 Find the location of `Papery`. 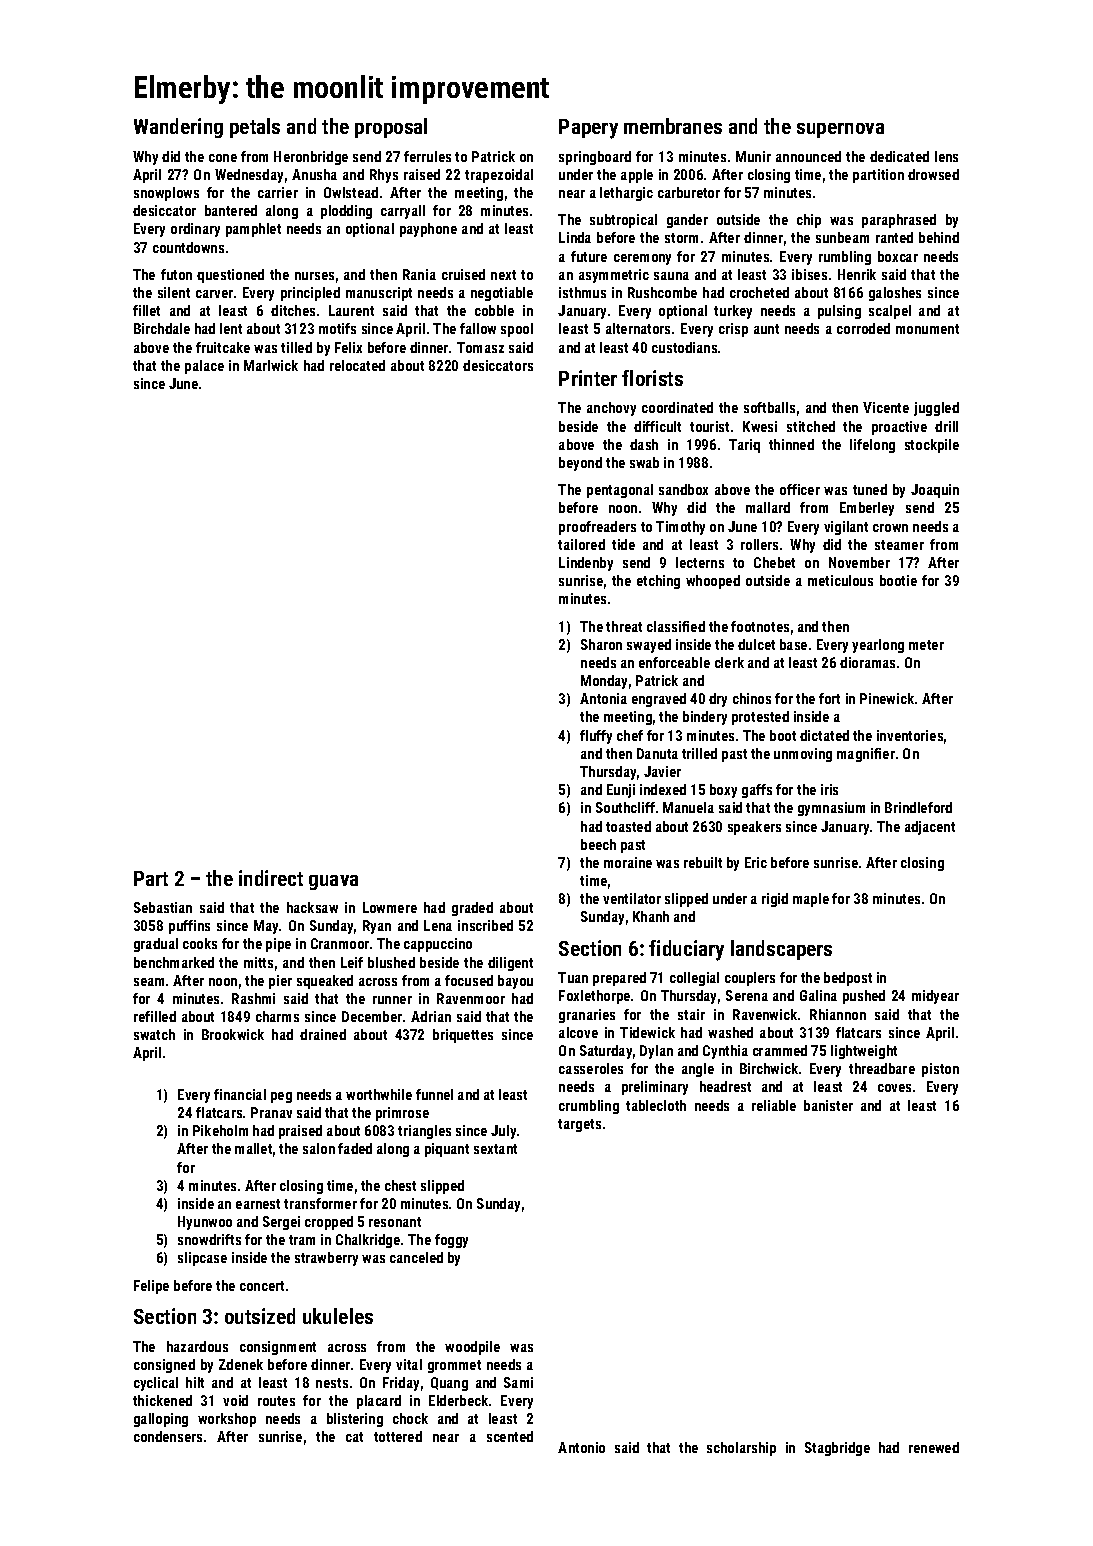

Papery is located at coordinates (588, 129).
